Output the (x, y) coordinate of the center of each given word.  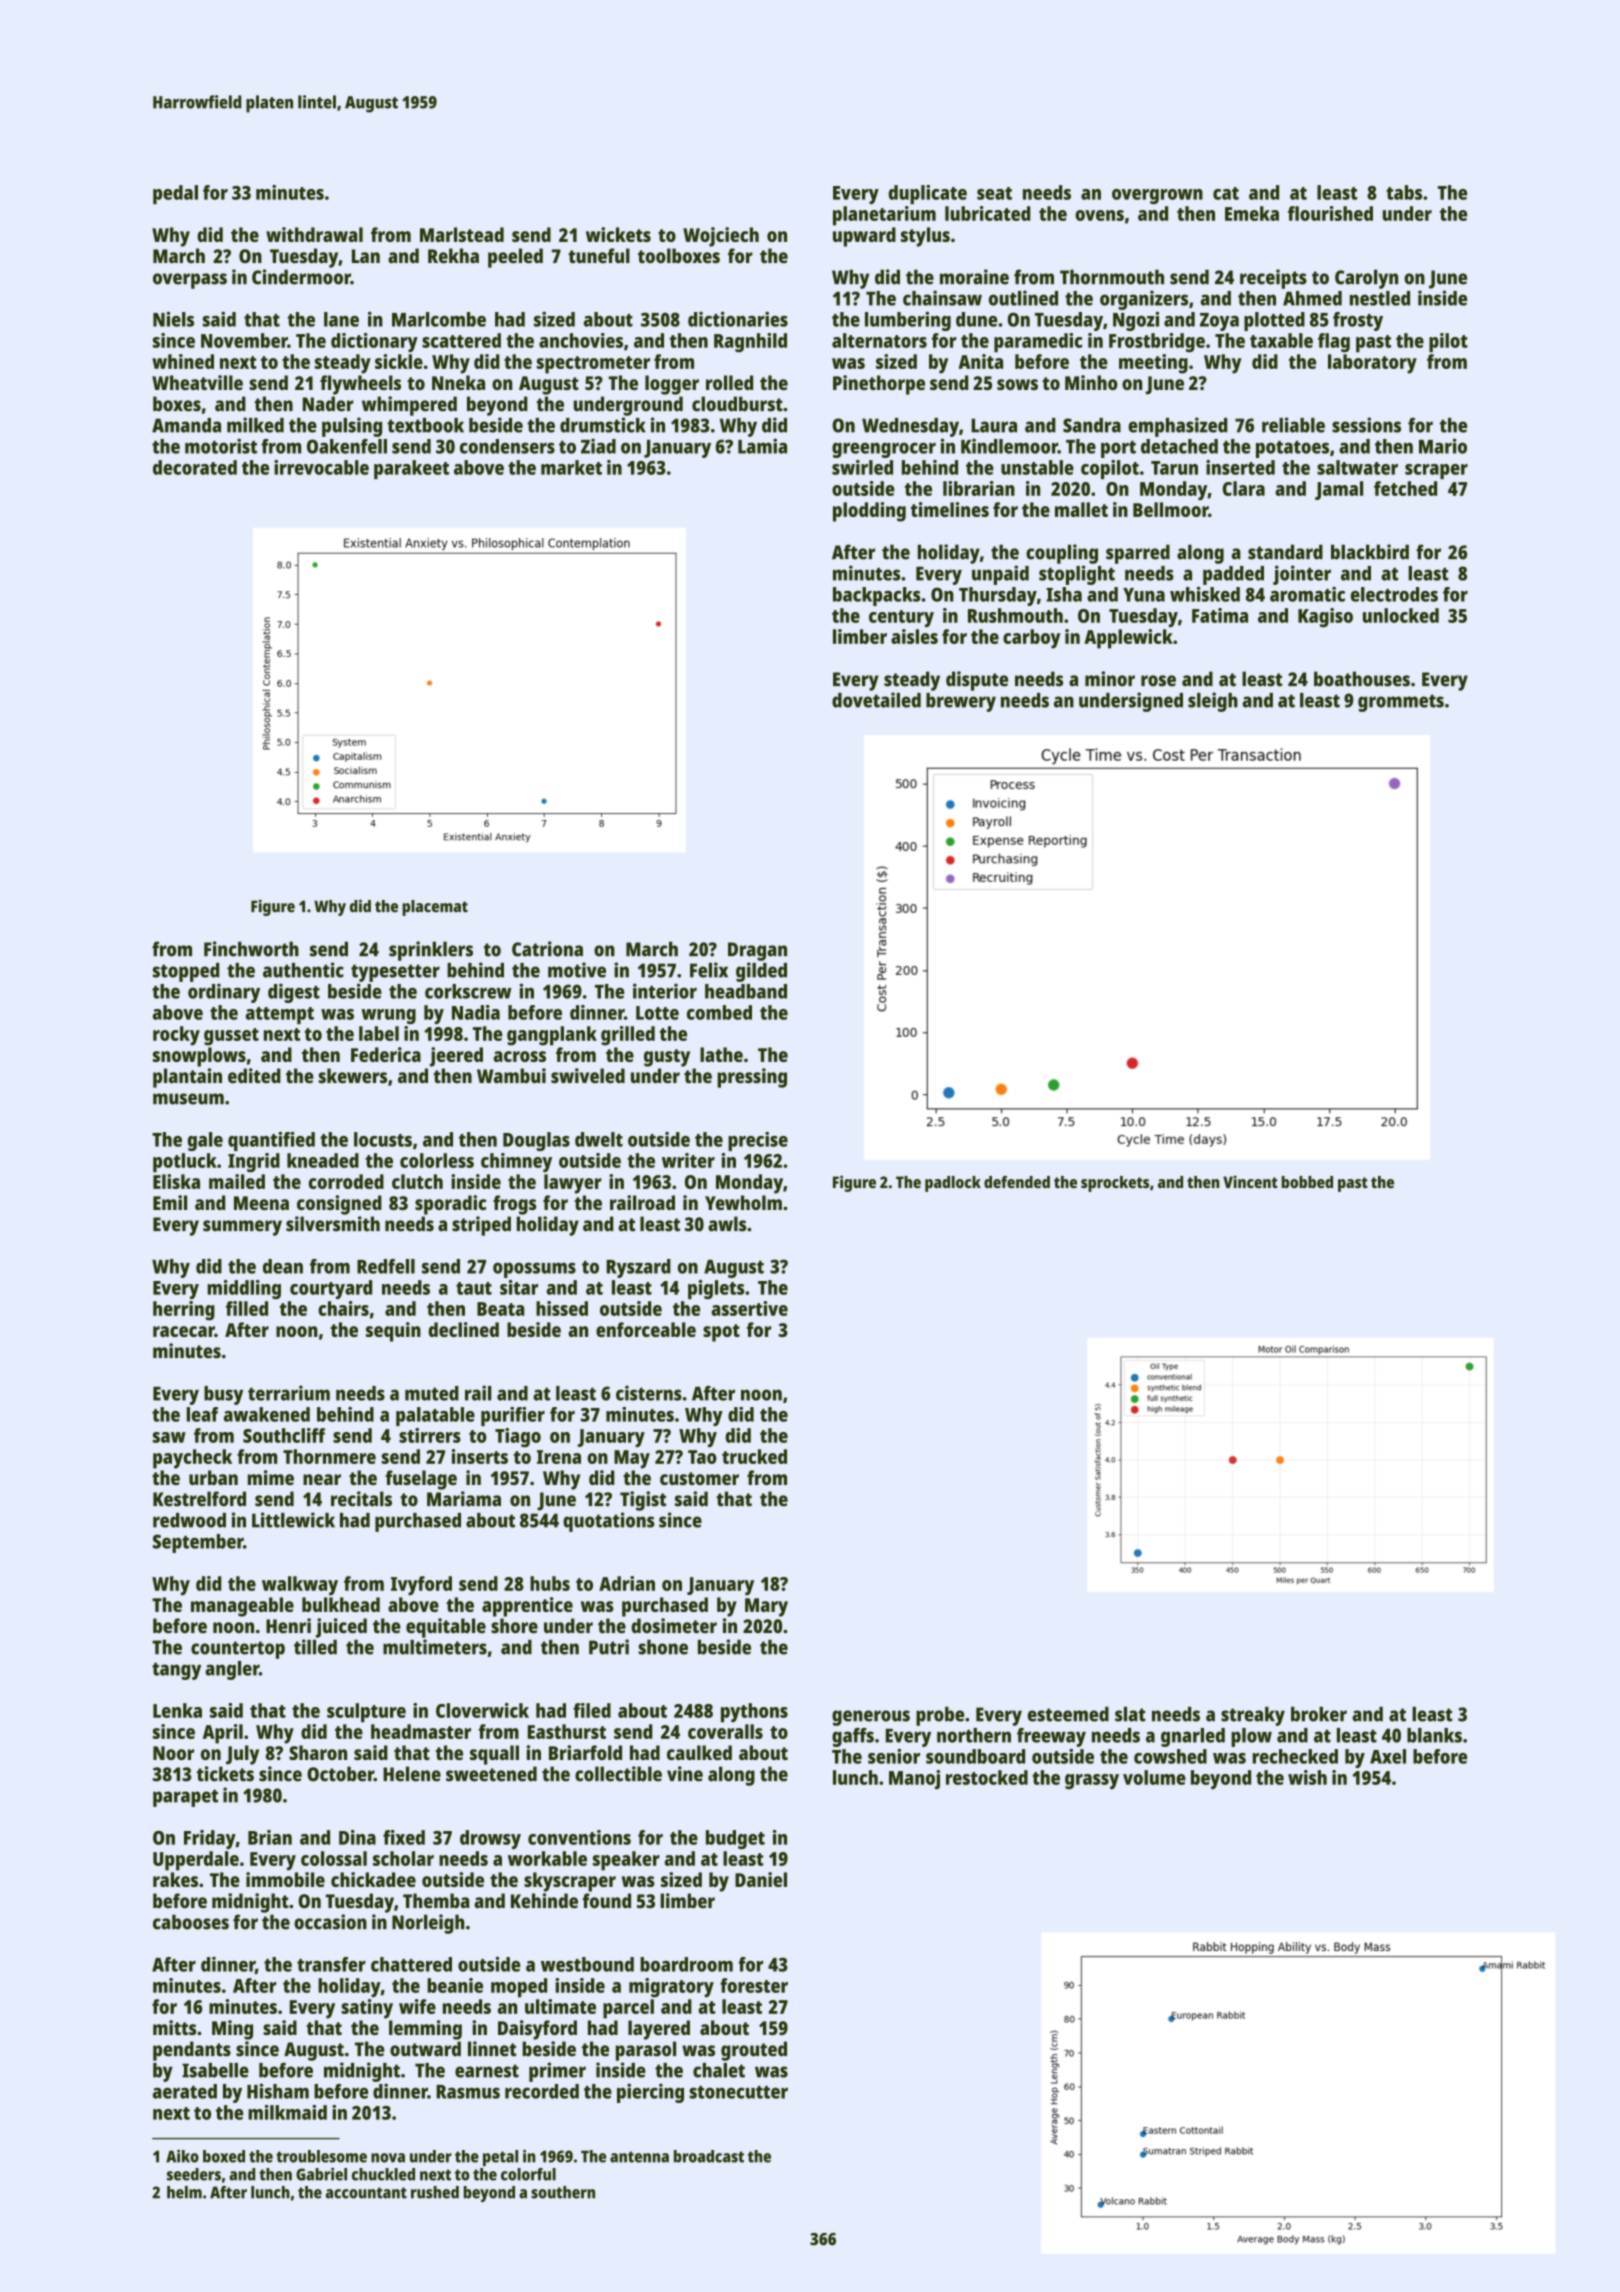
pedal (175, 194)
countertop (238, 1650)
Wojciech (721, 237)
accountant (366, 2193)
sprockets (1115, 1184)
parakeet (411, 469)
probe (940, 1716)
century (901, 618)
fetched (1405, 488)
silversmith (333, 1224)
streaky (1253, 1716)
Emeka (1252, 213)
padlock (953, 1184)
